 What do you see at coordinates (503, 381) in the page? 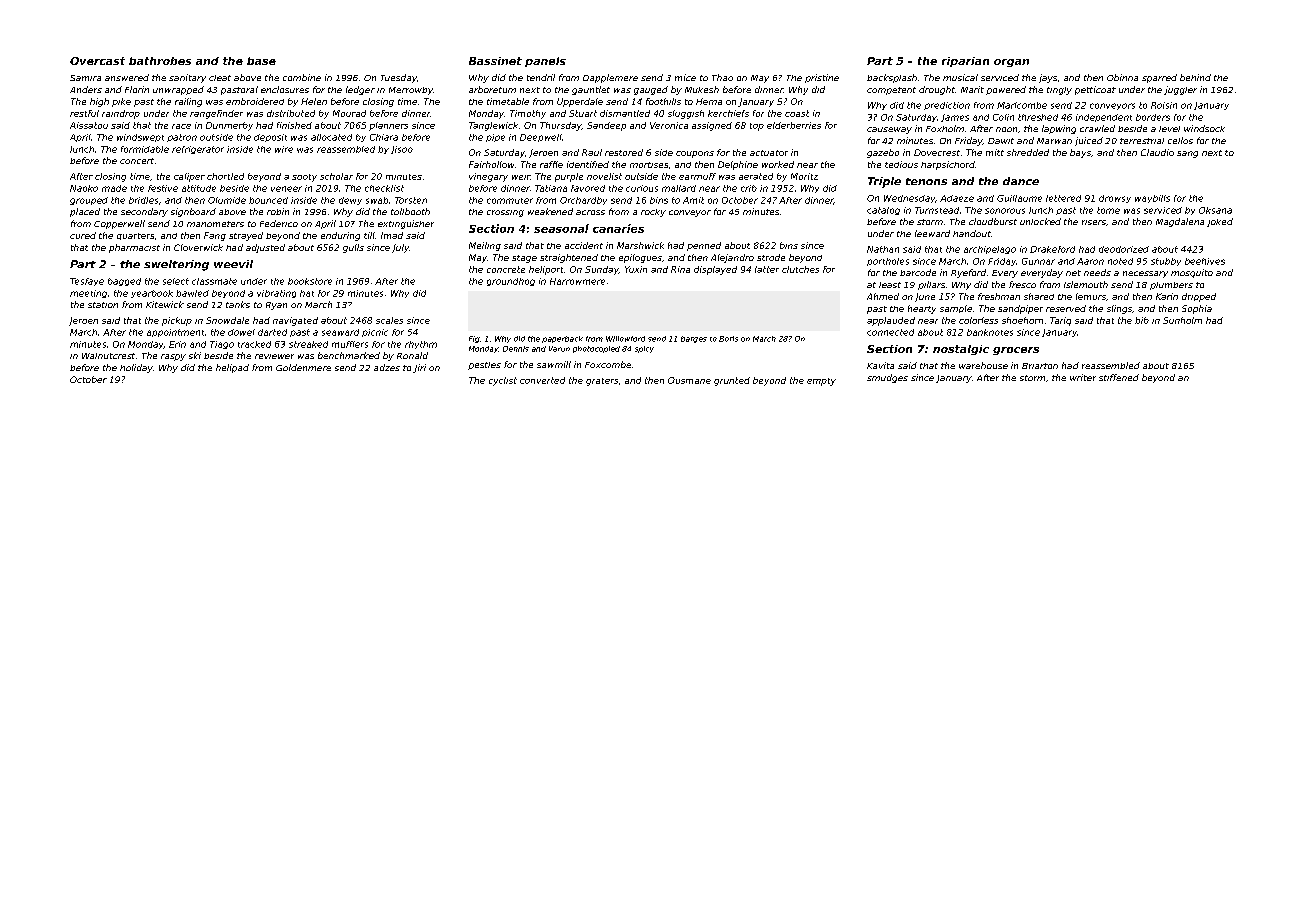
I see `cyclist` at bounding box center [503, 381].
